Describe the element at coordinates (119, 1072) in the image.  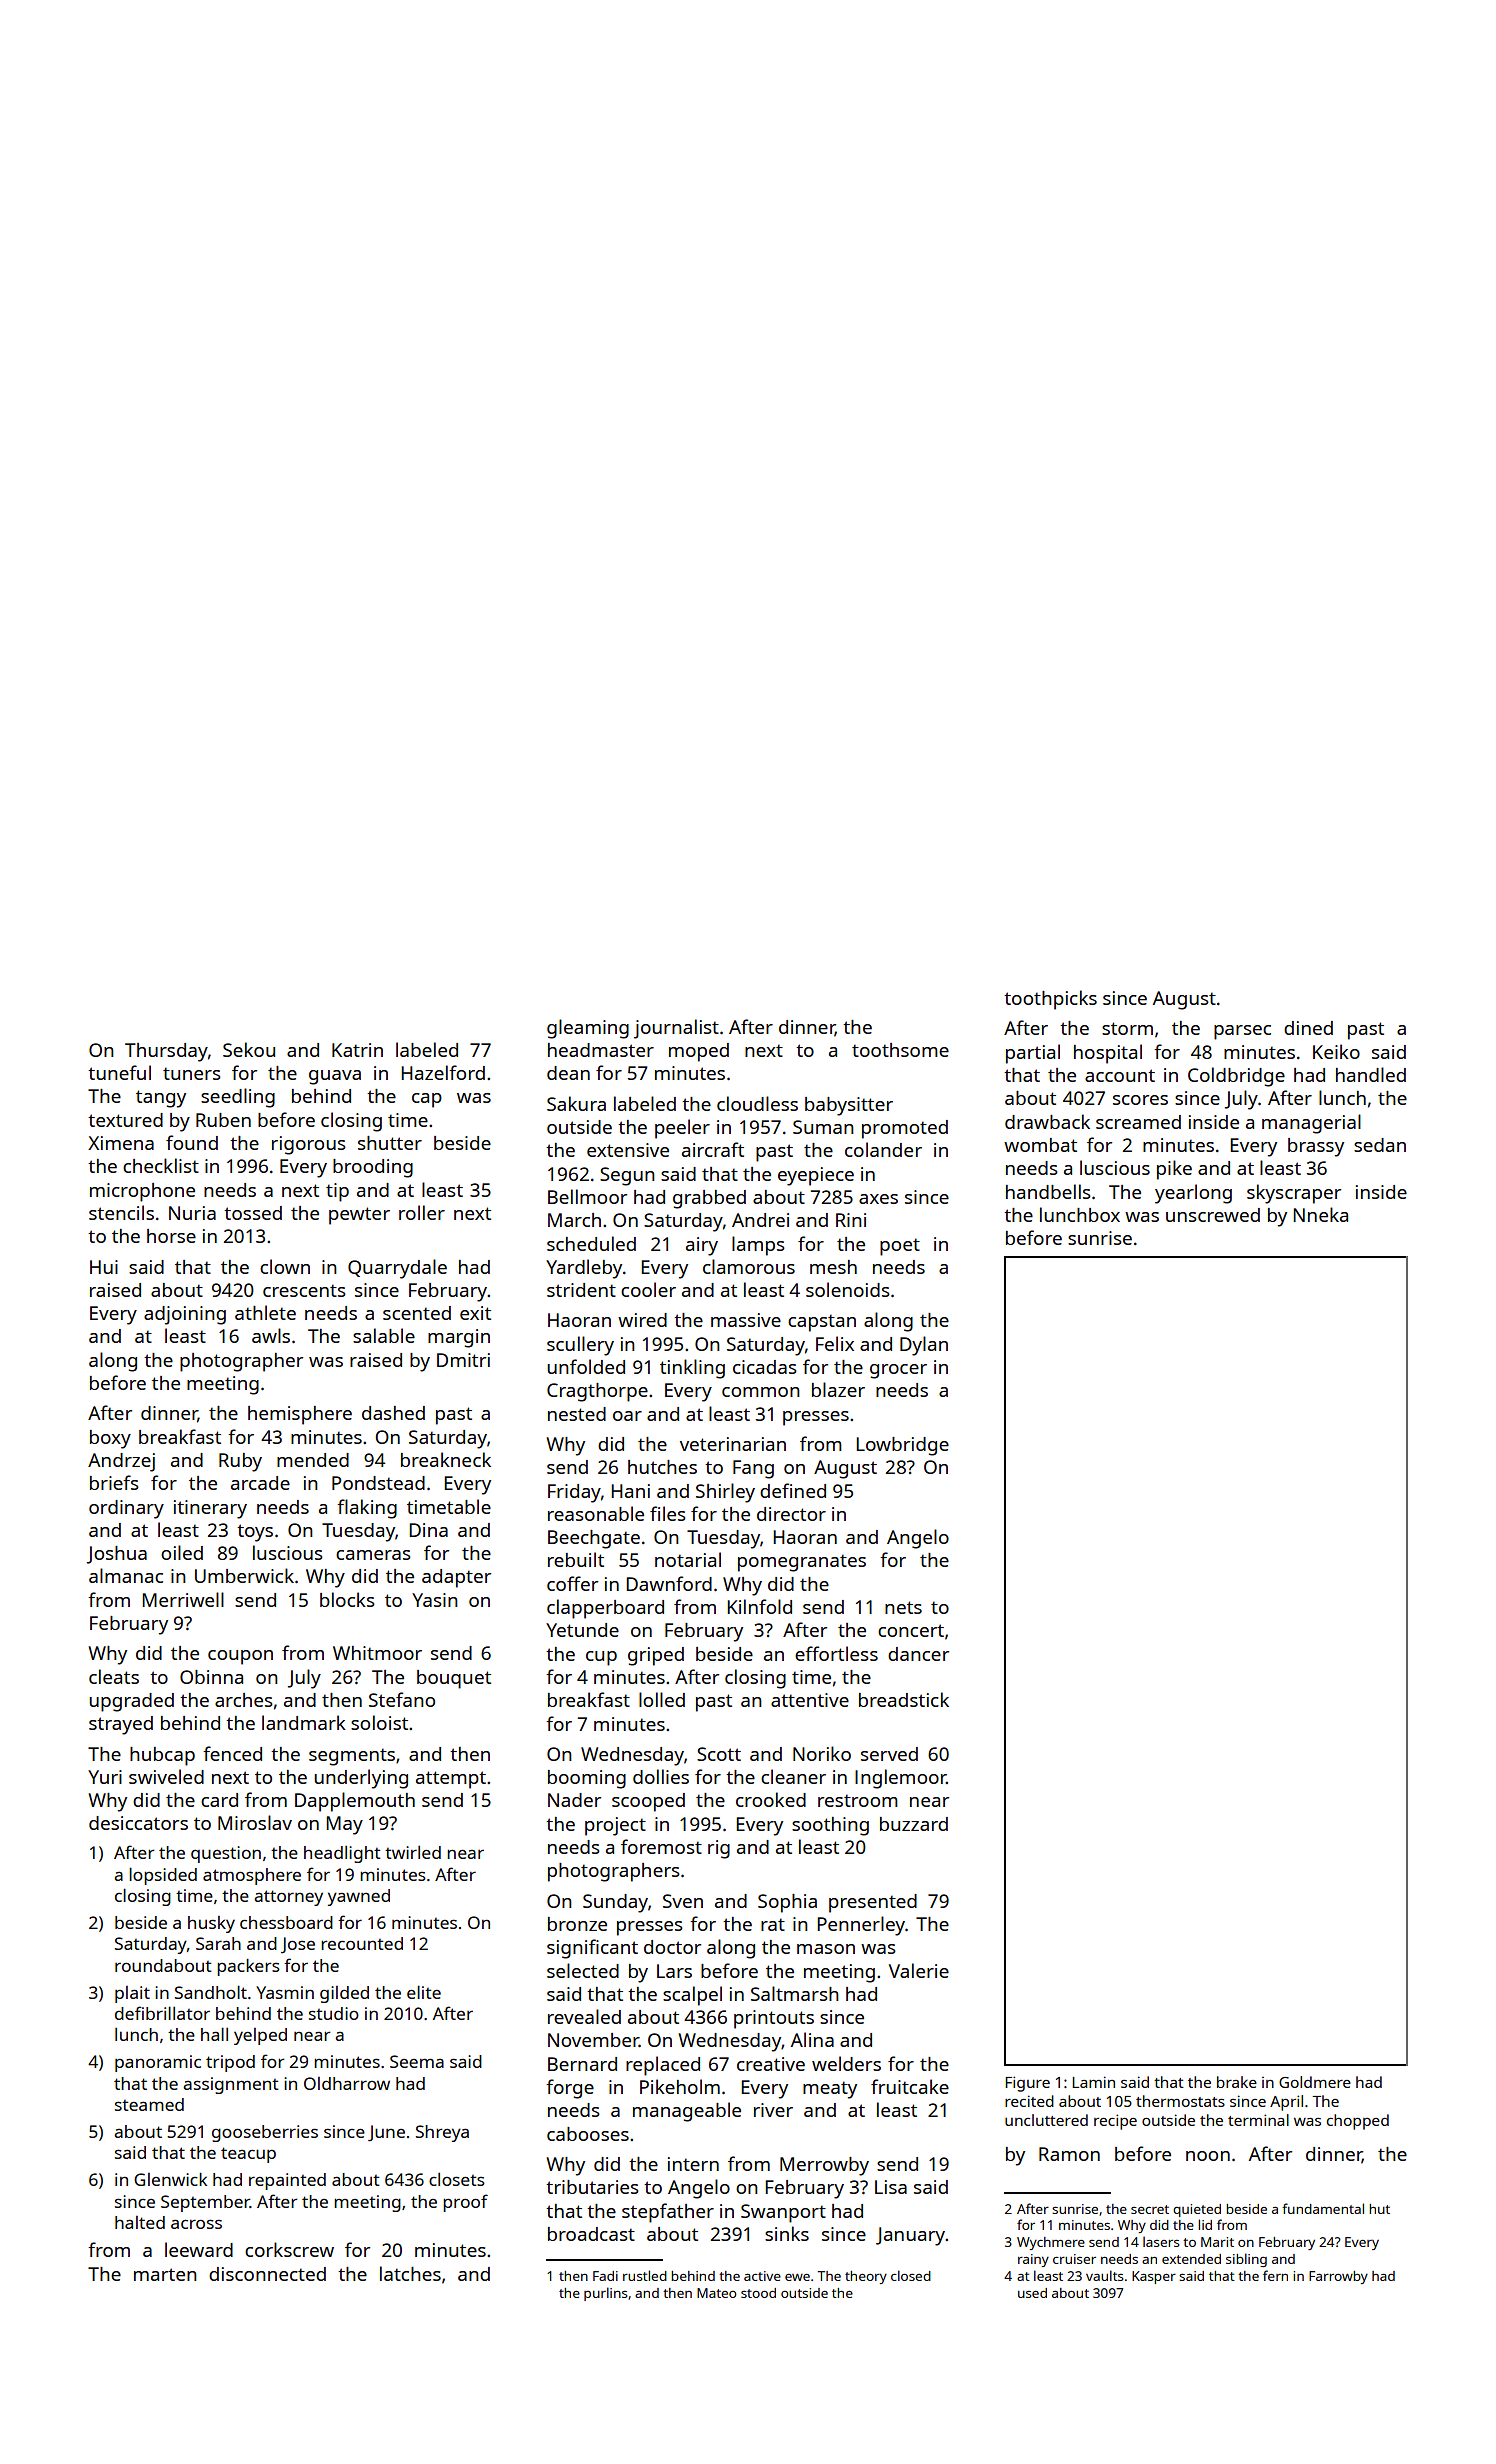
I see `tuneful` at that location.
